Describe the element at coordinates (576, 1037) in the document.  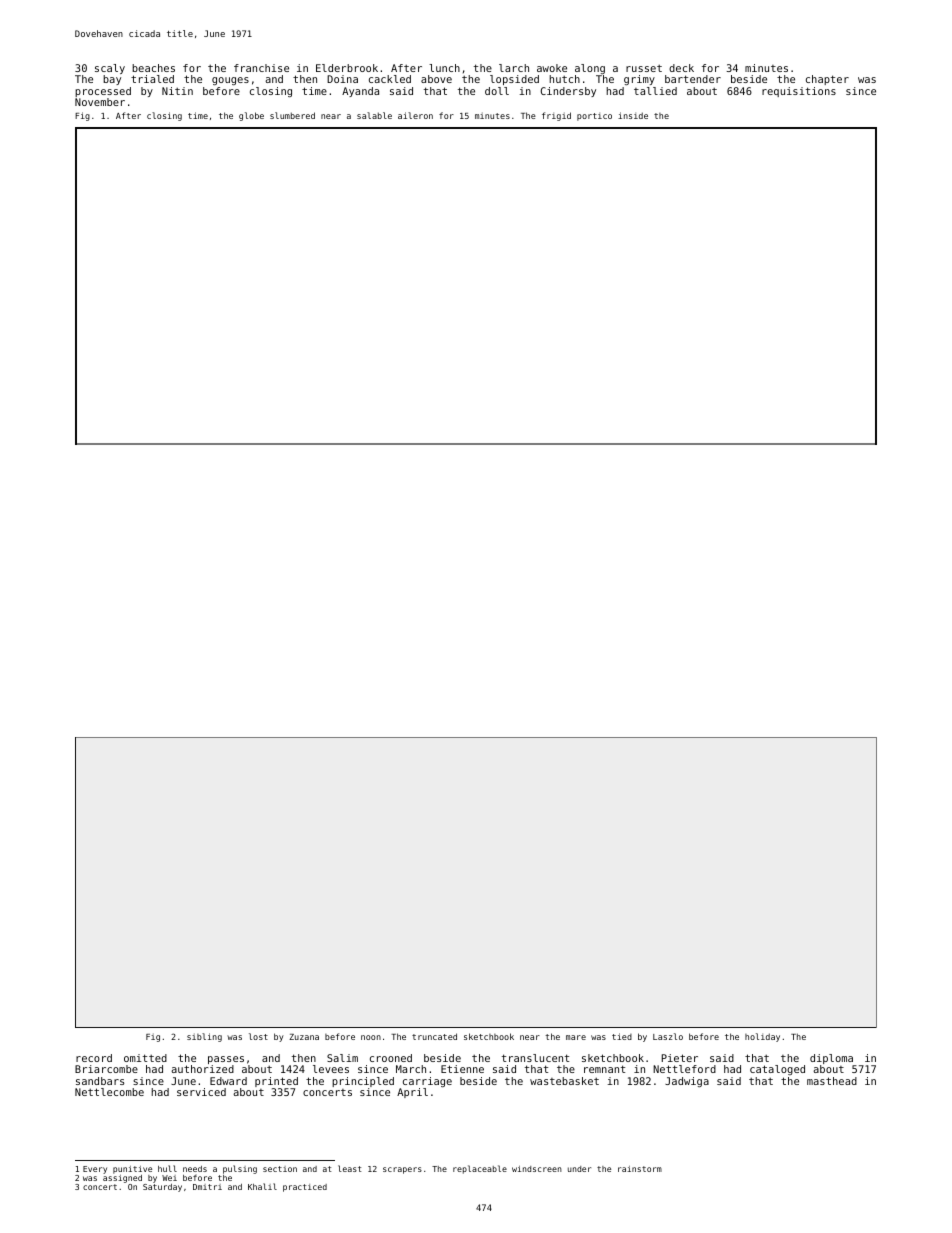
I see `mare` at that location.
